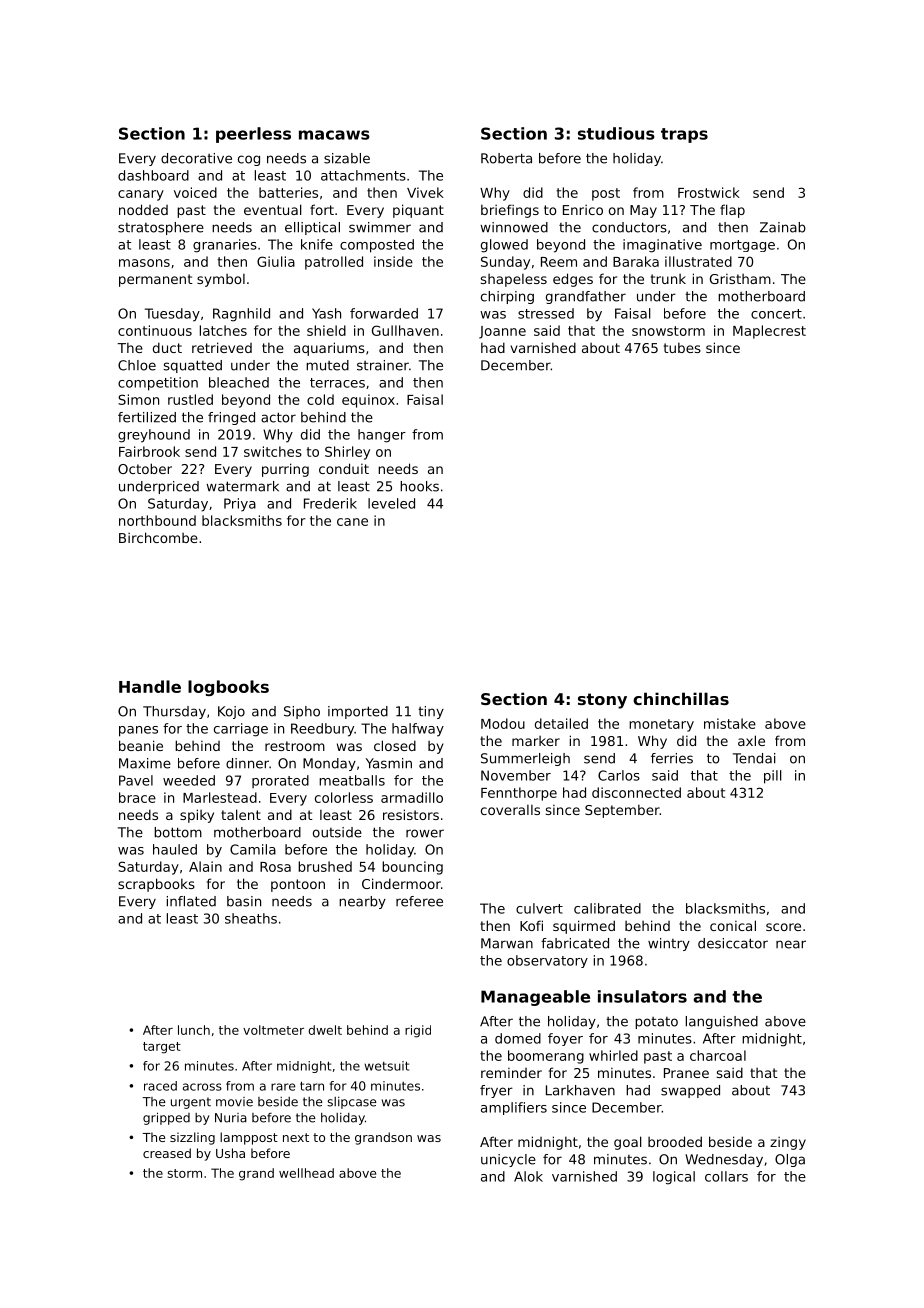 This page has width=924, height=1308. I want to click on fringed, so click(231, 418).
